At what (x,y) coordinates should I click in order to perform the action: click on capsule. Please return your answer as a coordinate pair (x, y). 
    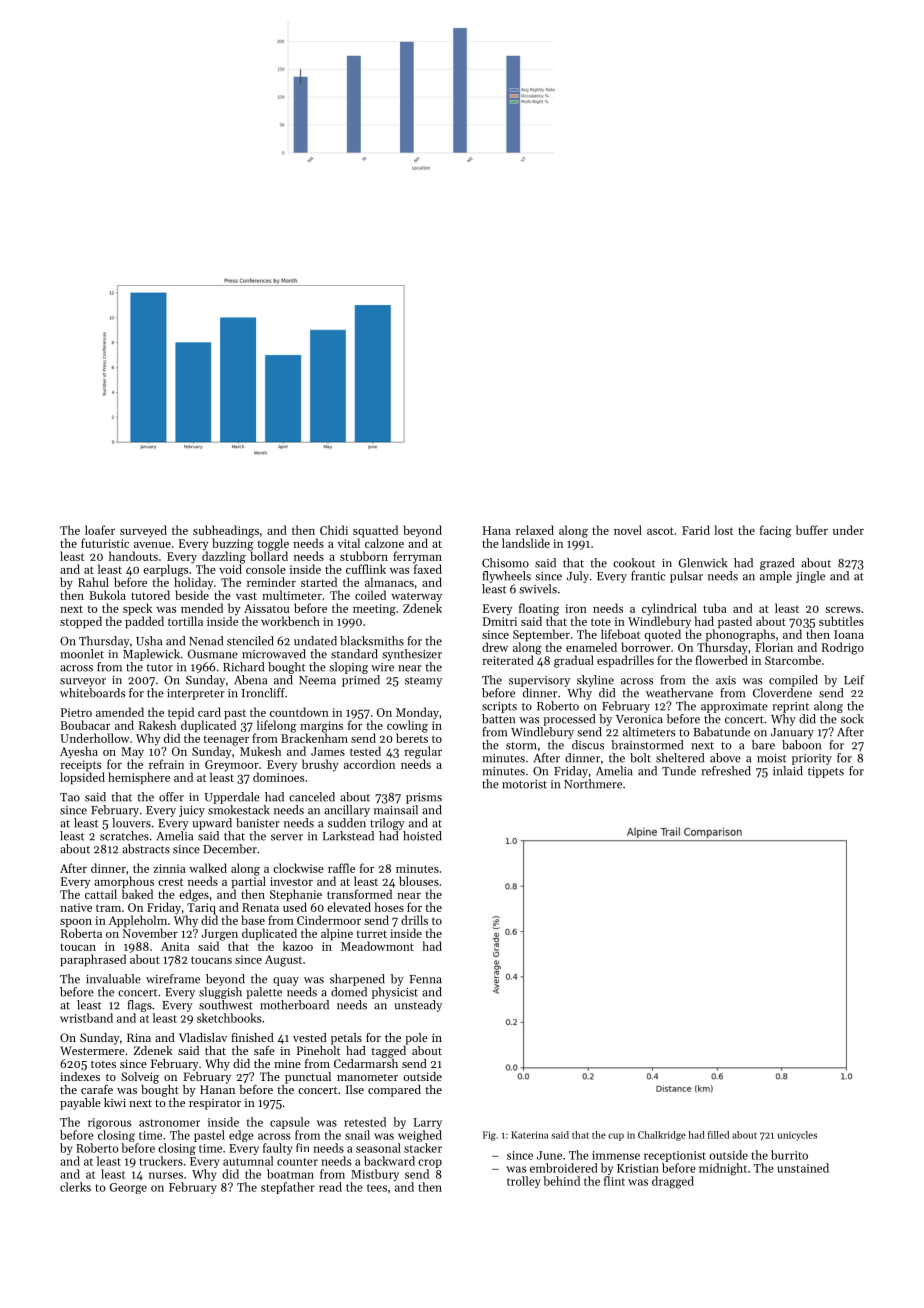
    Looking at the image, I should click on (290, 1123).
